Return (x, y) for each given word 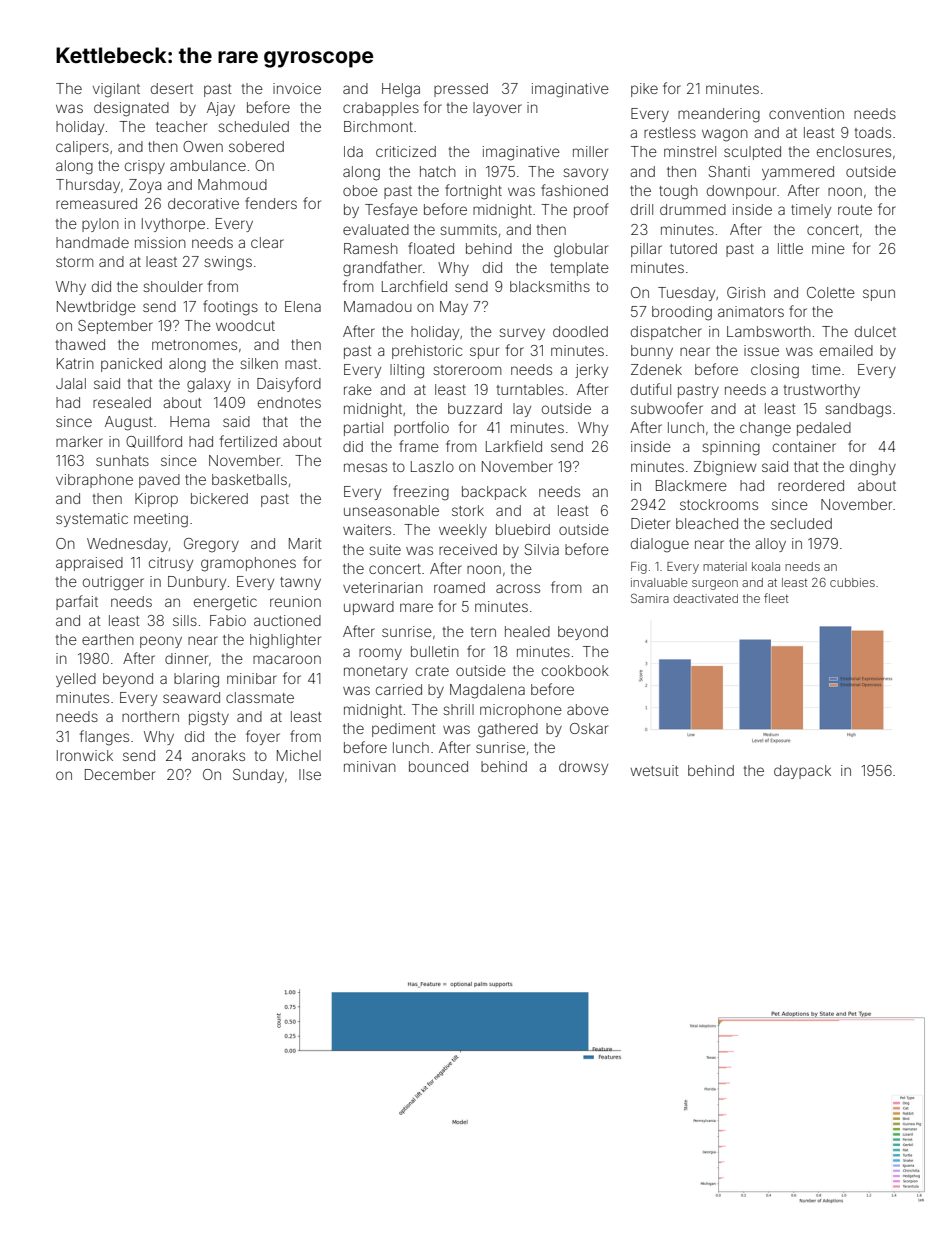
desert (172, 88)
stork (468, 510)
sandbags (858, 410)
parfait (77, 602)
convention (806, 113)
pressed (461, 90)
